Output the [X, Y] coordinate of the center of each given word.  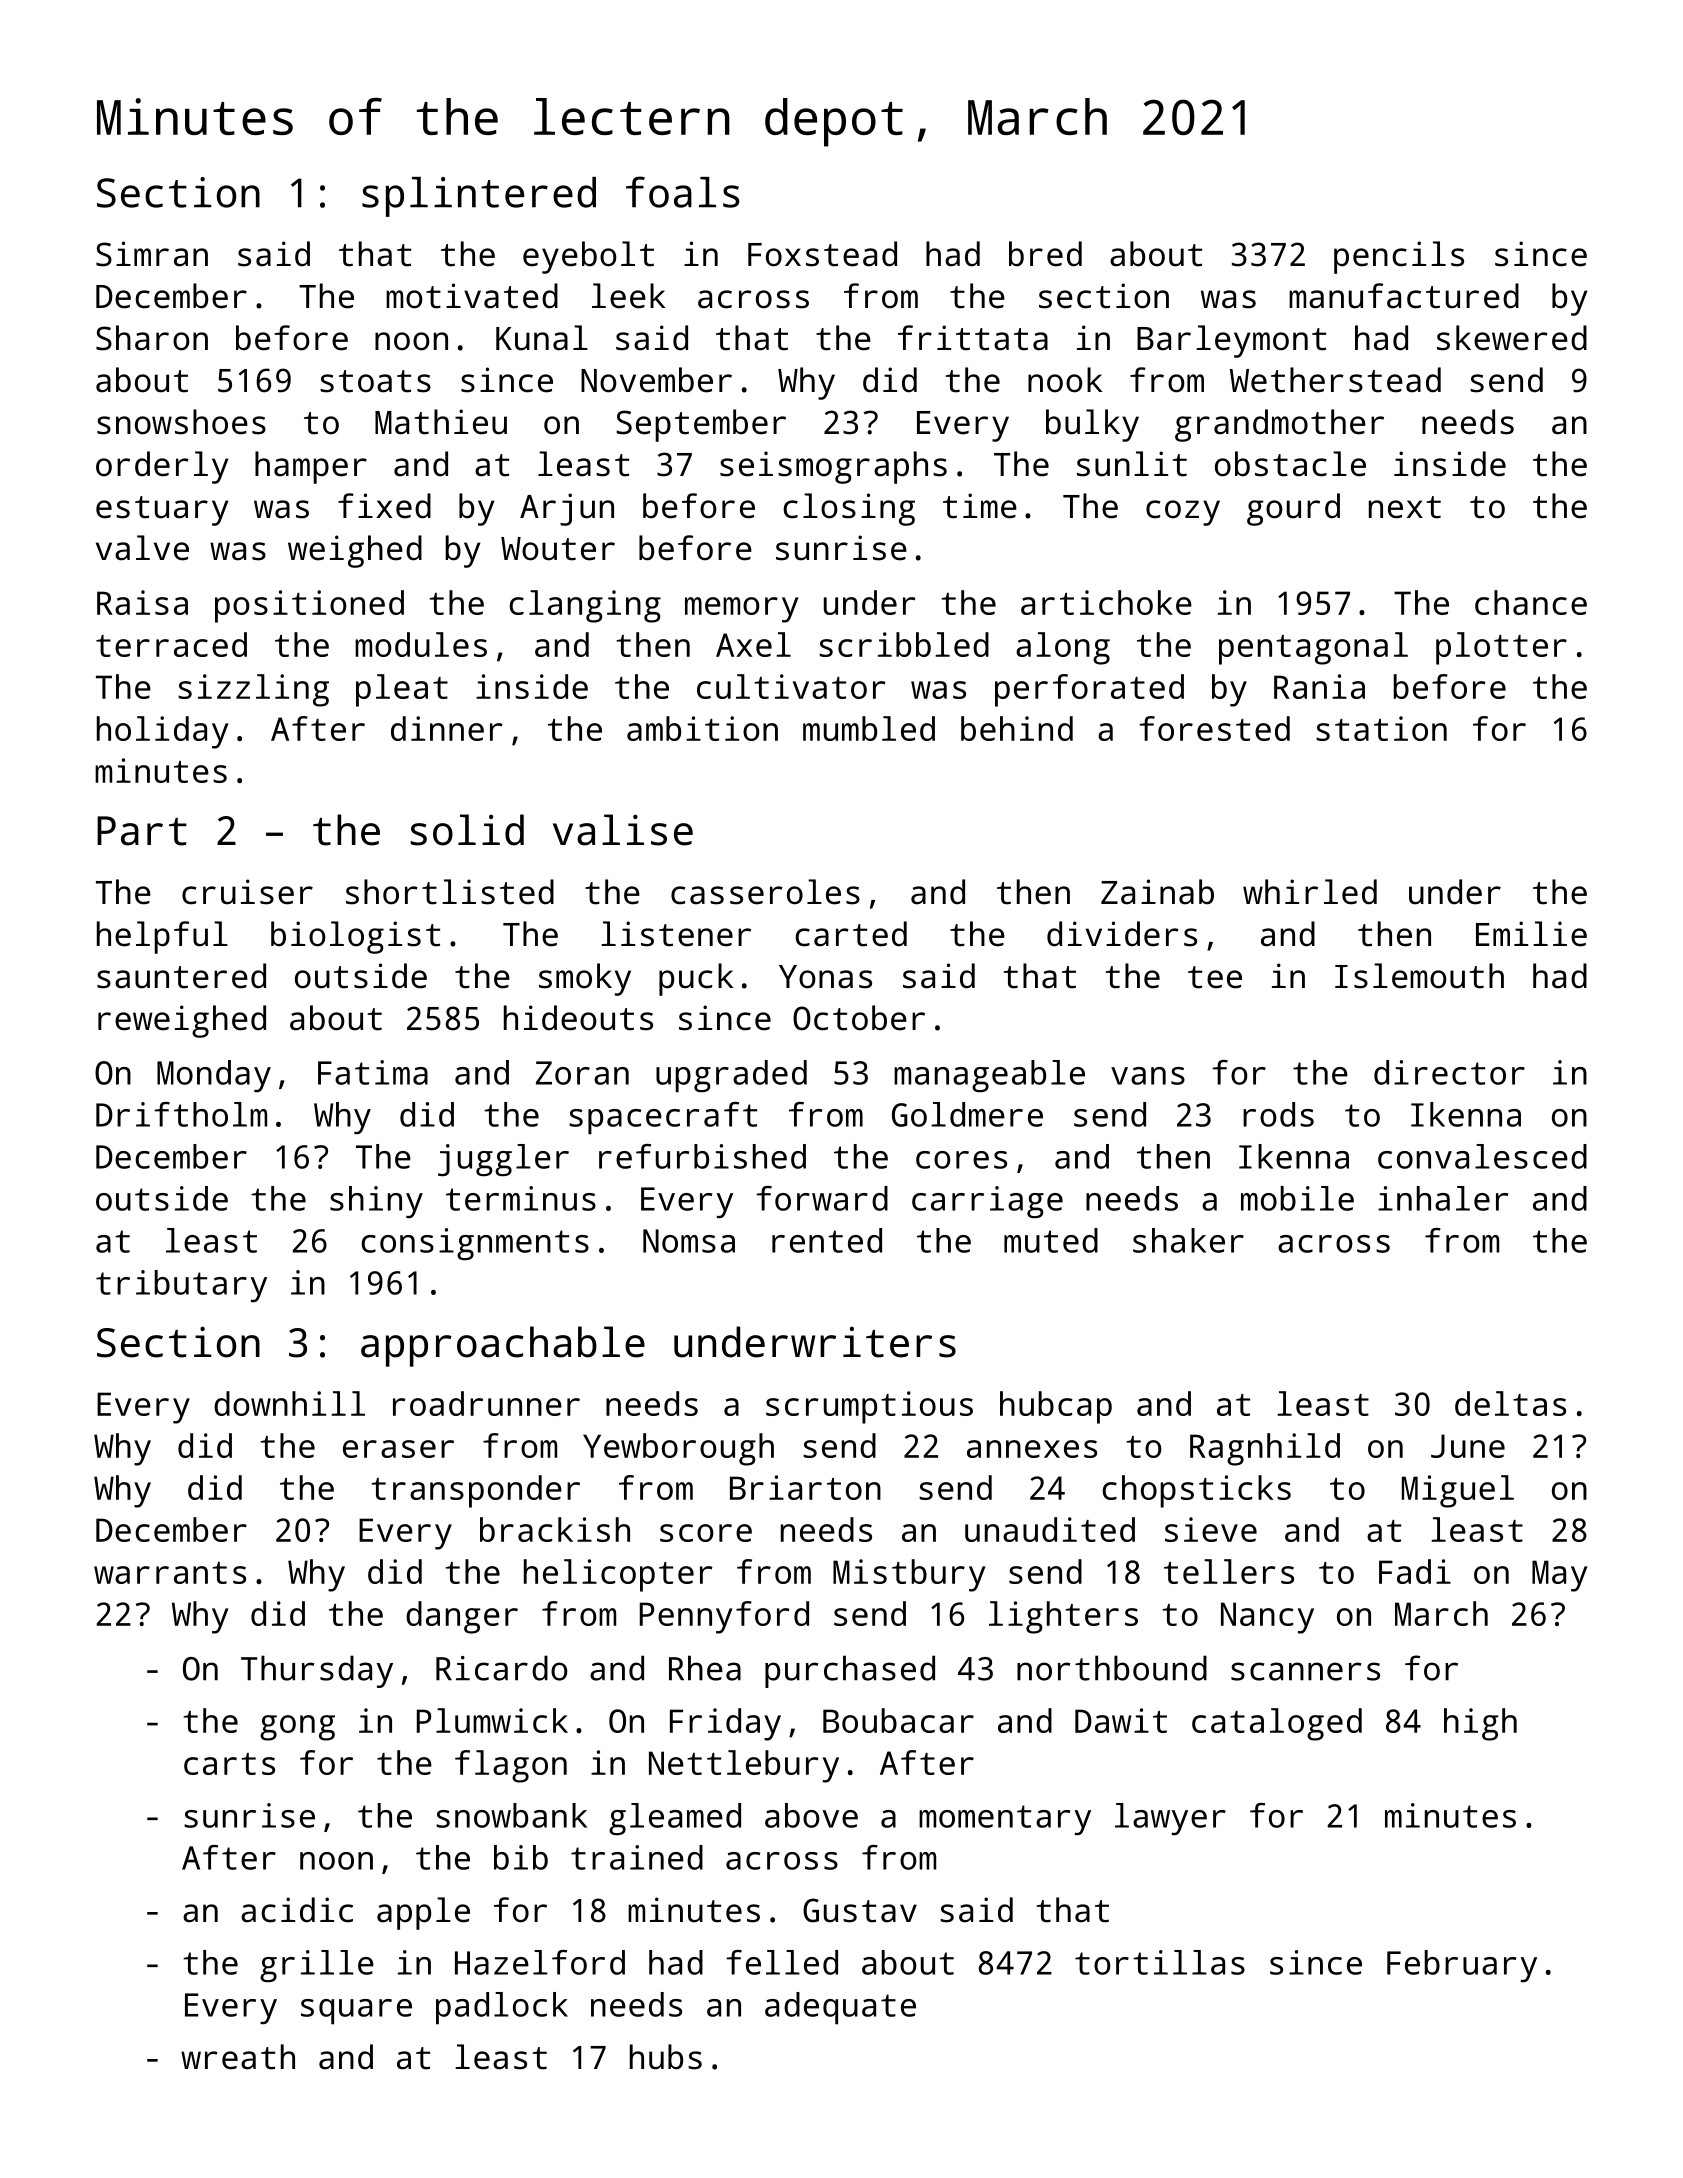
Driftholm [181, 1114]
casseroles [765, 892]
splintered [479, 197]
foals [683, 192]
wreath [238, 2057]
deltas [1510, 1403]
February [1462, 1966]
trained [637, 1857]
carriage [987, 1202]
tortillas [1160, 1962]
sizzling [253, 690]
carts [229, 1764]
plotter [1501, 648]
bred [1045, 254]
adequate [840, 2008]
